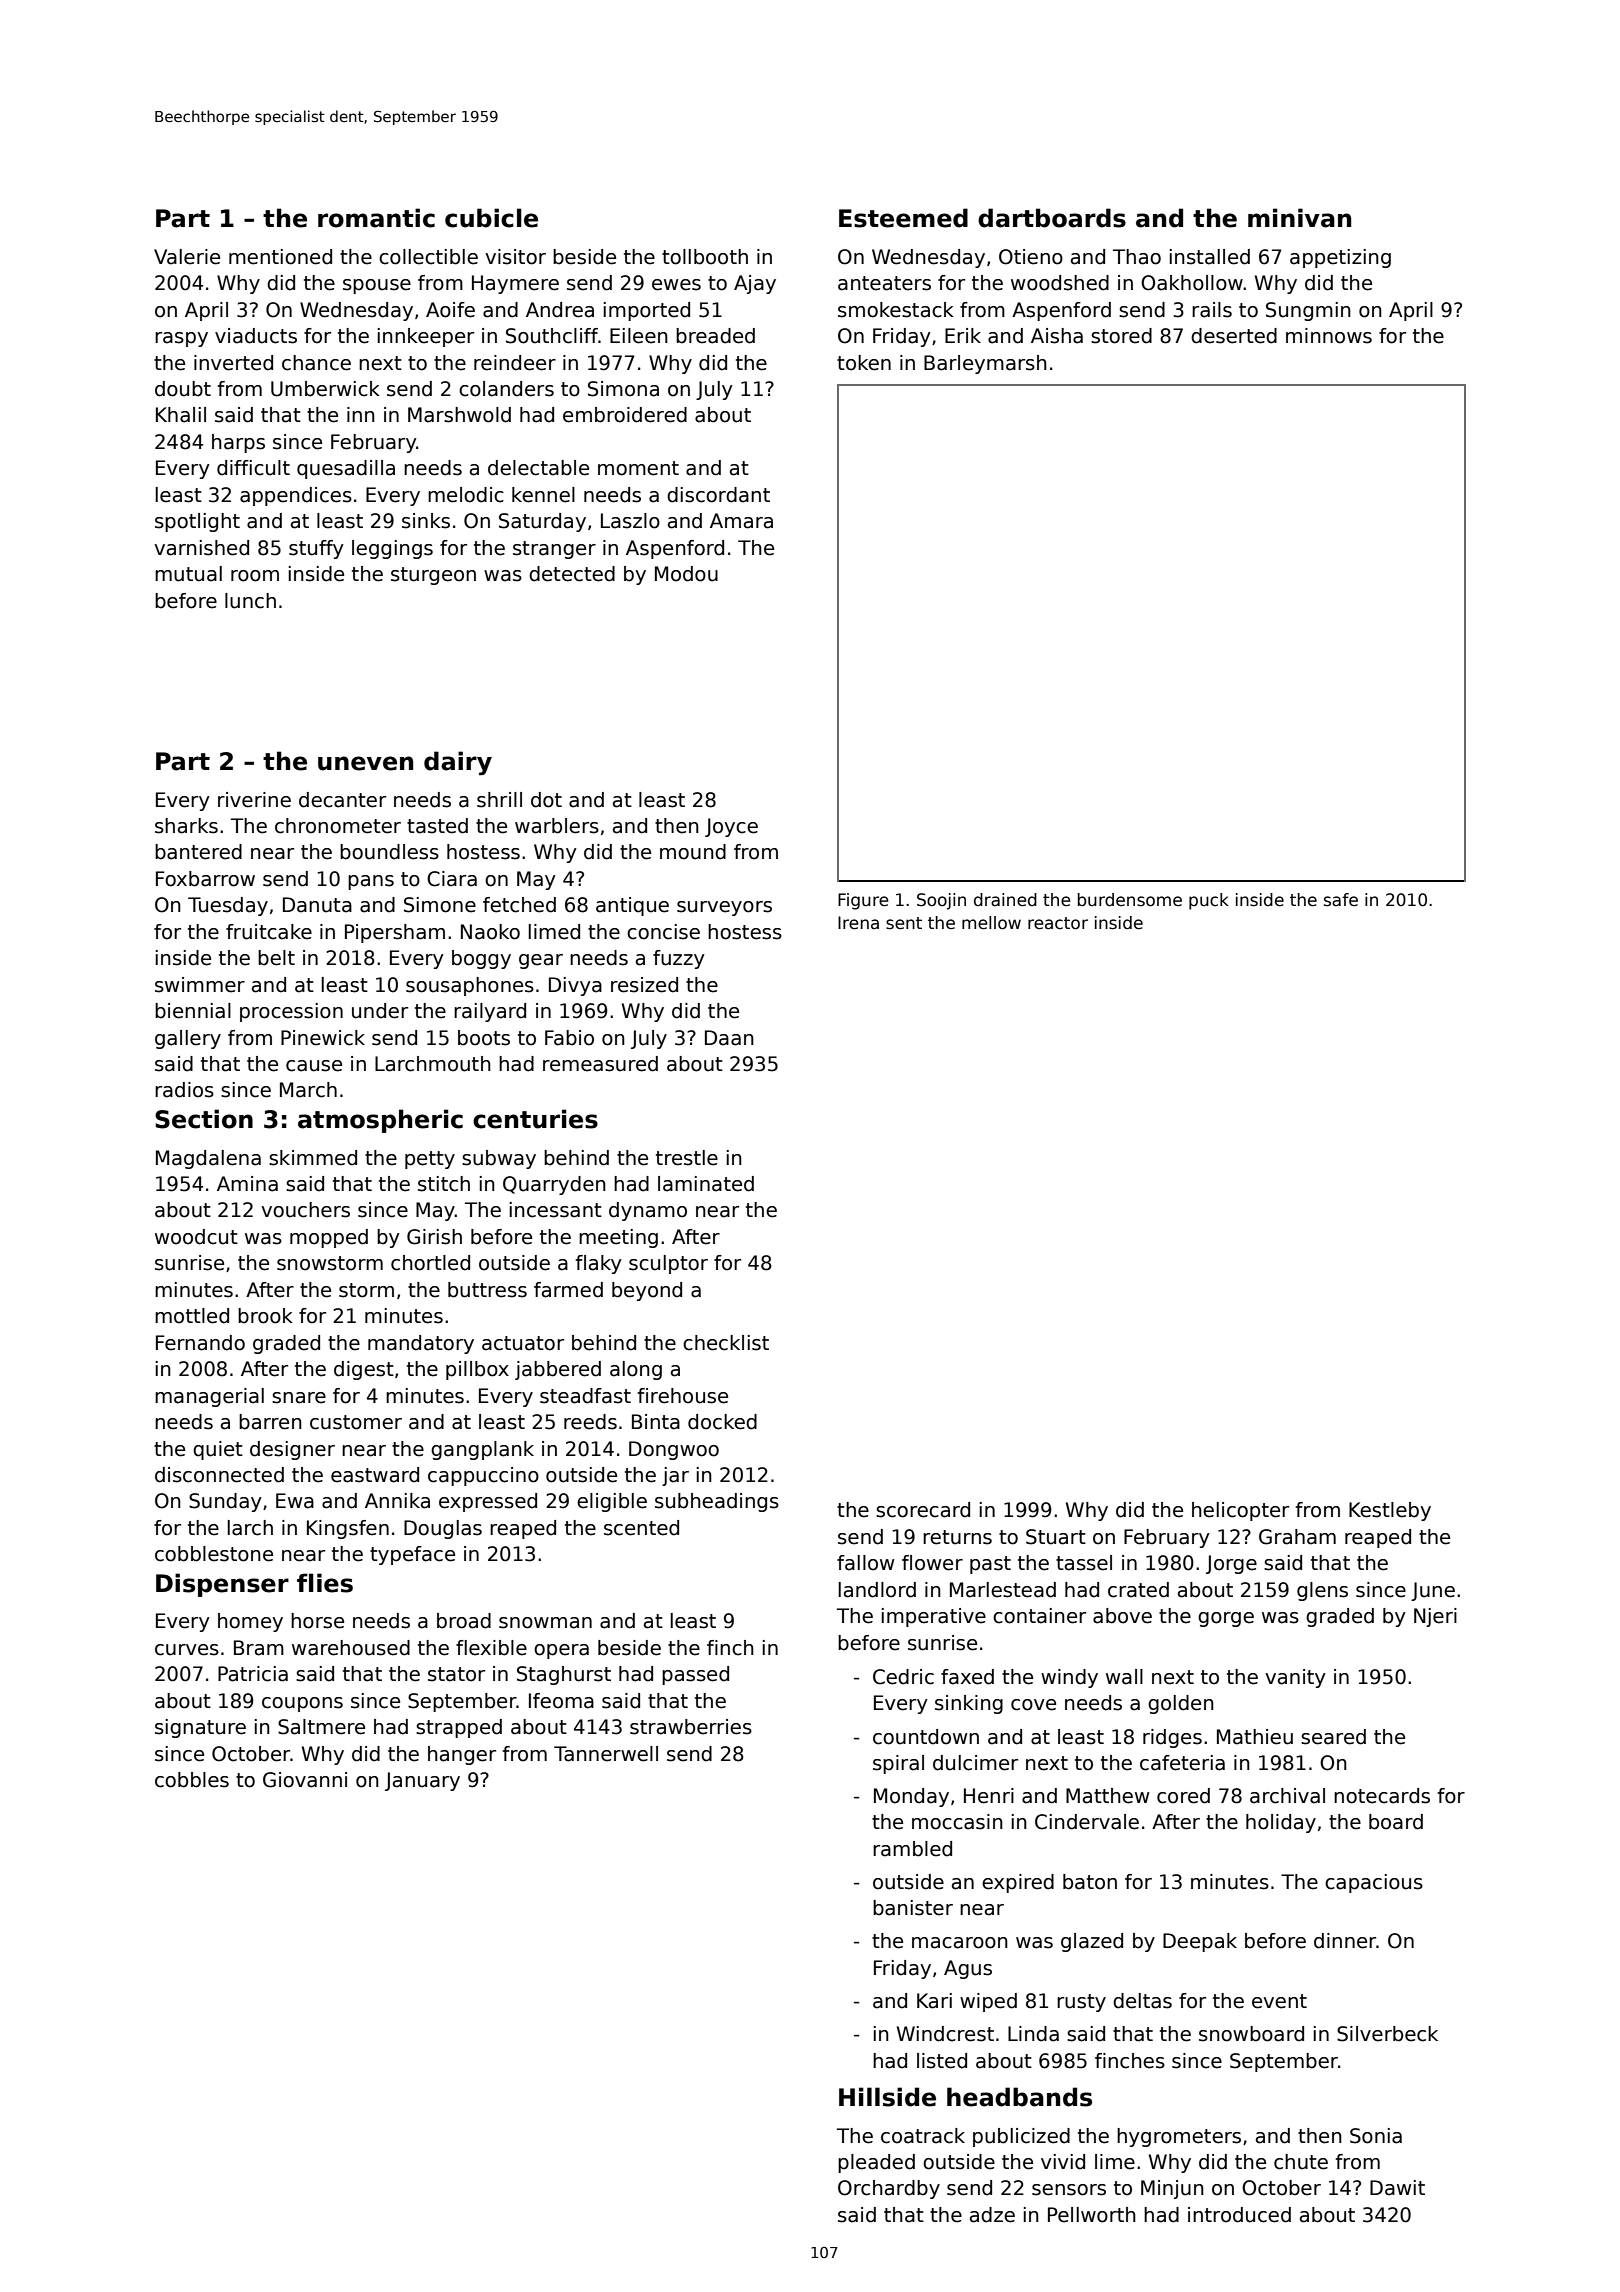 The image size is (1620, 2292). What do you see at coordinates (1390, 1511) in the page?
I see `Kestleby` at bounding box center [1390, 1511].
